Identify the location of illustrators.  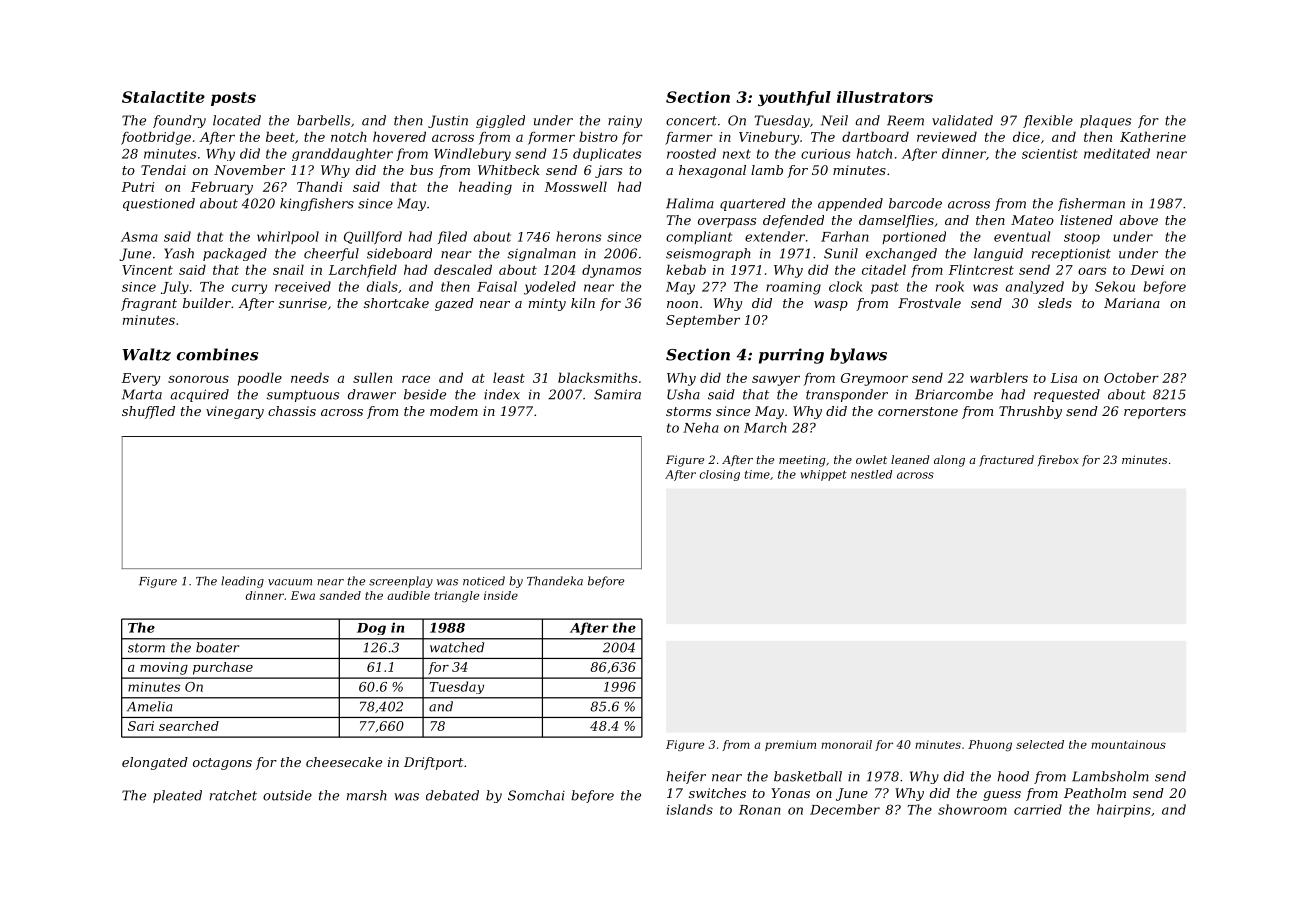
(885, 97).
